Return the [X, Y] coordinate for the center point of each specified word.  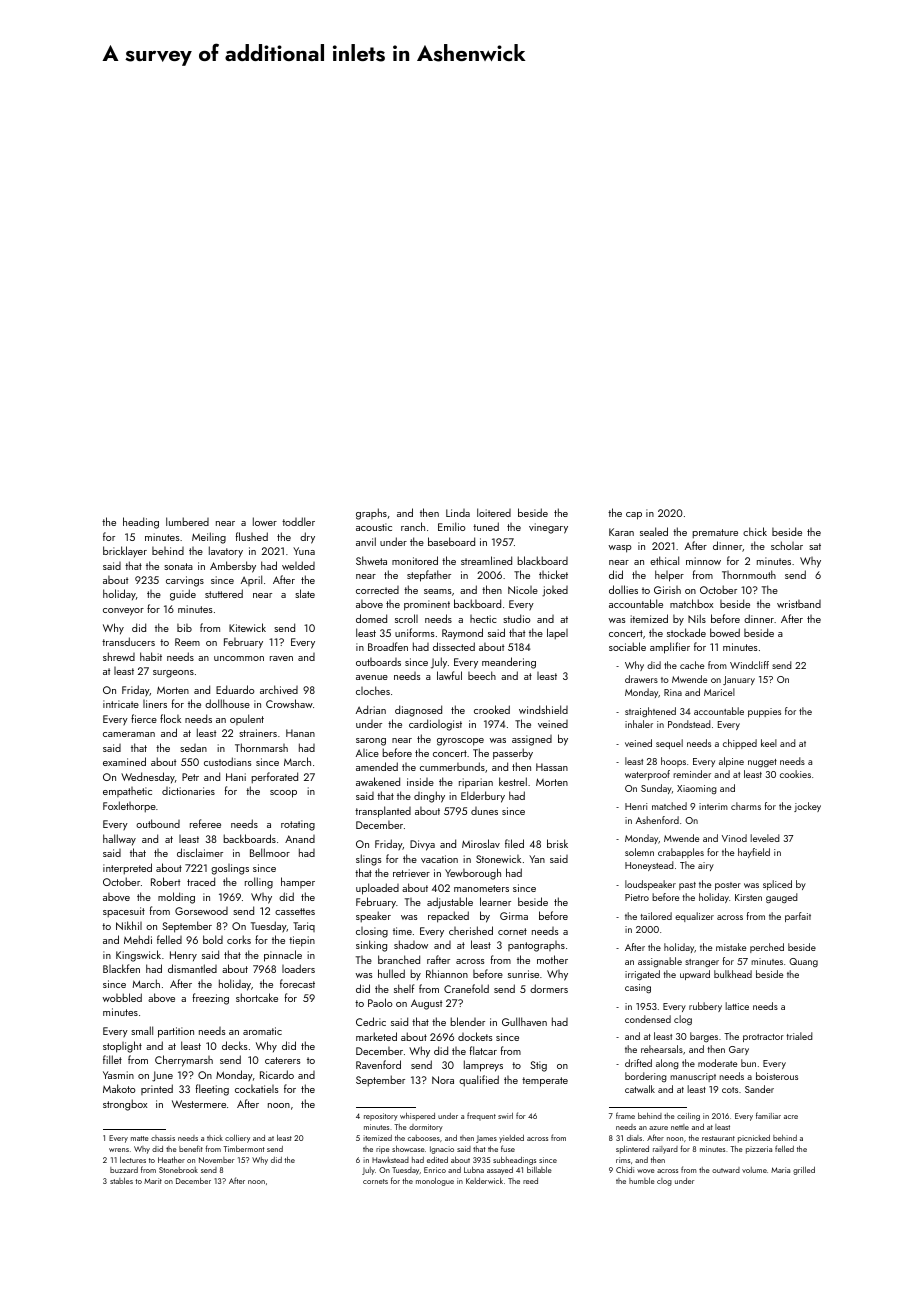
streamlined [486, 560]
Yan [537, 859]
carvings [185, 581]
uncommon [239, 658]
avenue [372, 677]
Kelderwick [484, 1181]
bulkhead [733, 974]
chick [755, 531]
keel [769, 743]
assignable [660, 962]
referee [205, 823]
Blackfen [121, 968]
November [216, 1160]
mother [552, 959]
